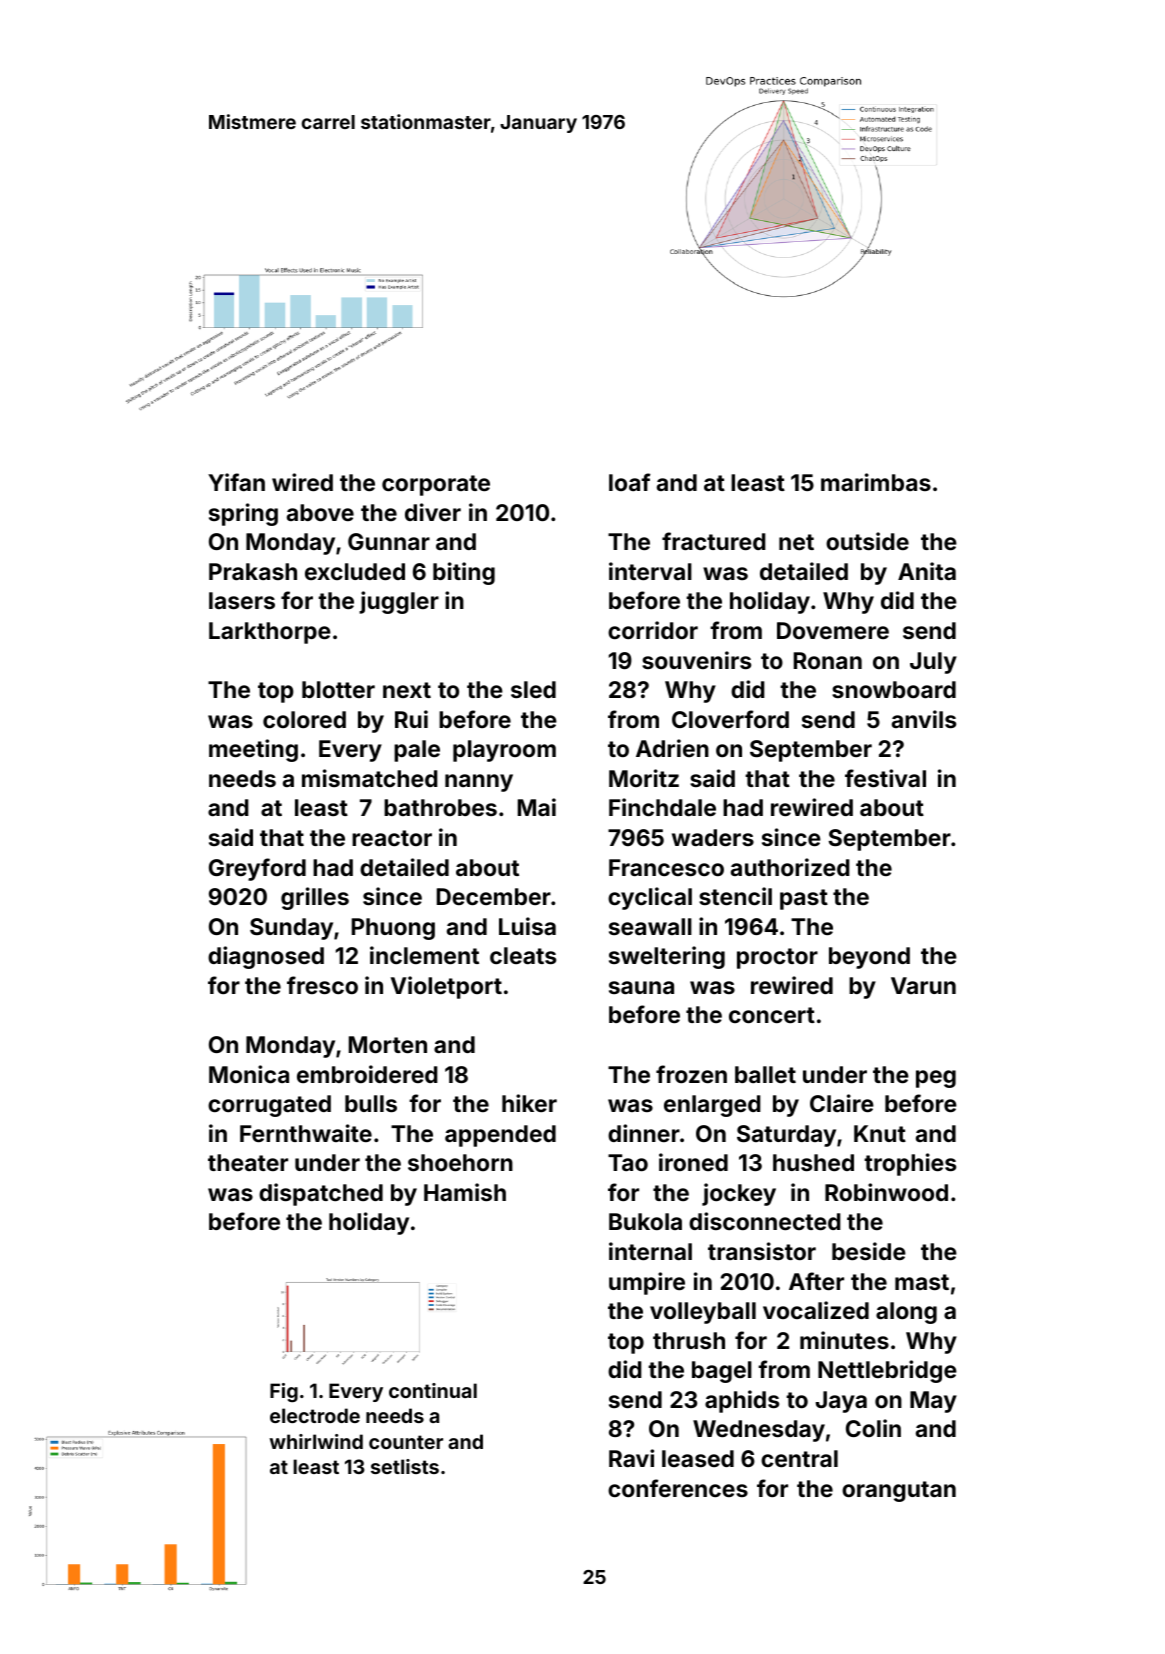  What do you see at coordinates (433, 512) in the screenshot?
I see `diver` at bounding box center [433, 512].
